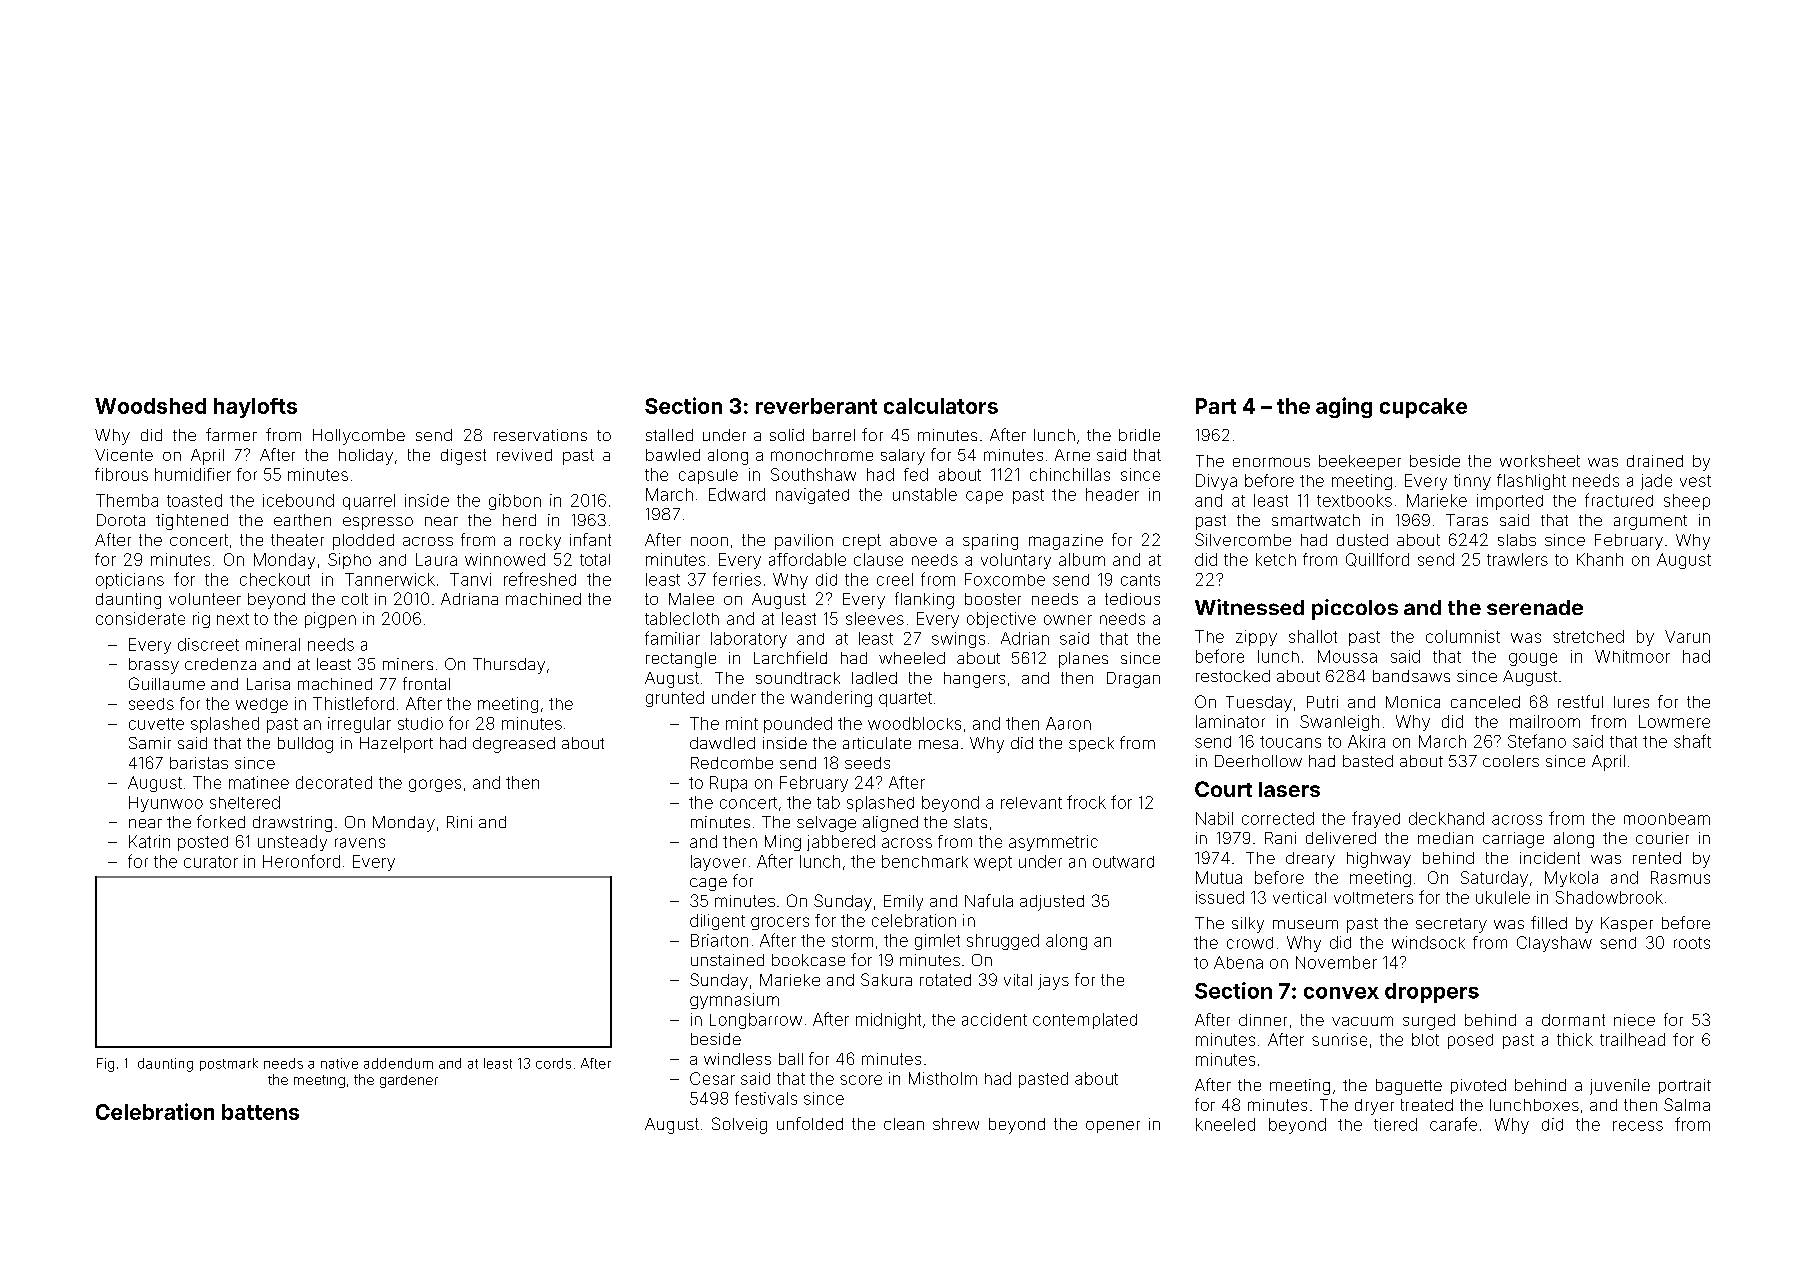 The height and width of the image is (1277, 1806). What do you see at coordinates (1070, 474) in the image?
I see `chinchillas` at bounding box center [1070, 474].
